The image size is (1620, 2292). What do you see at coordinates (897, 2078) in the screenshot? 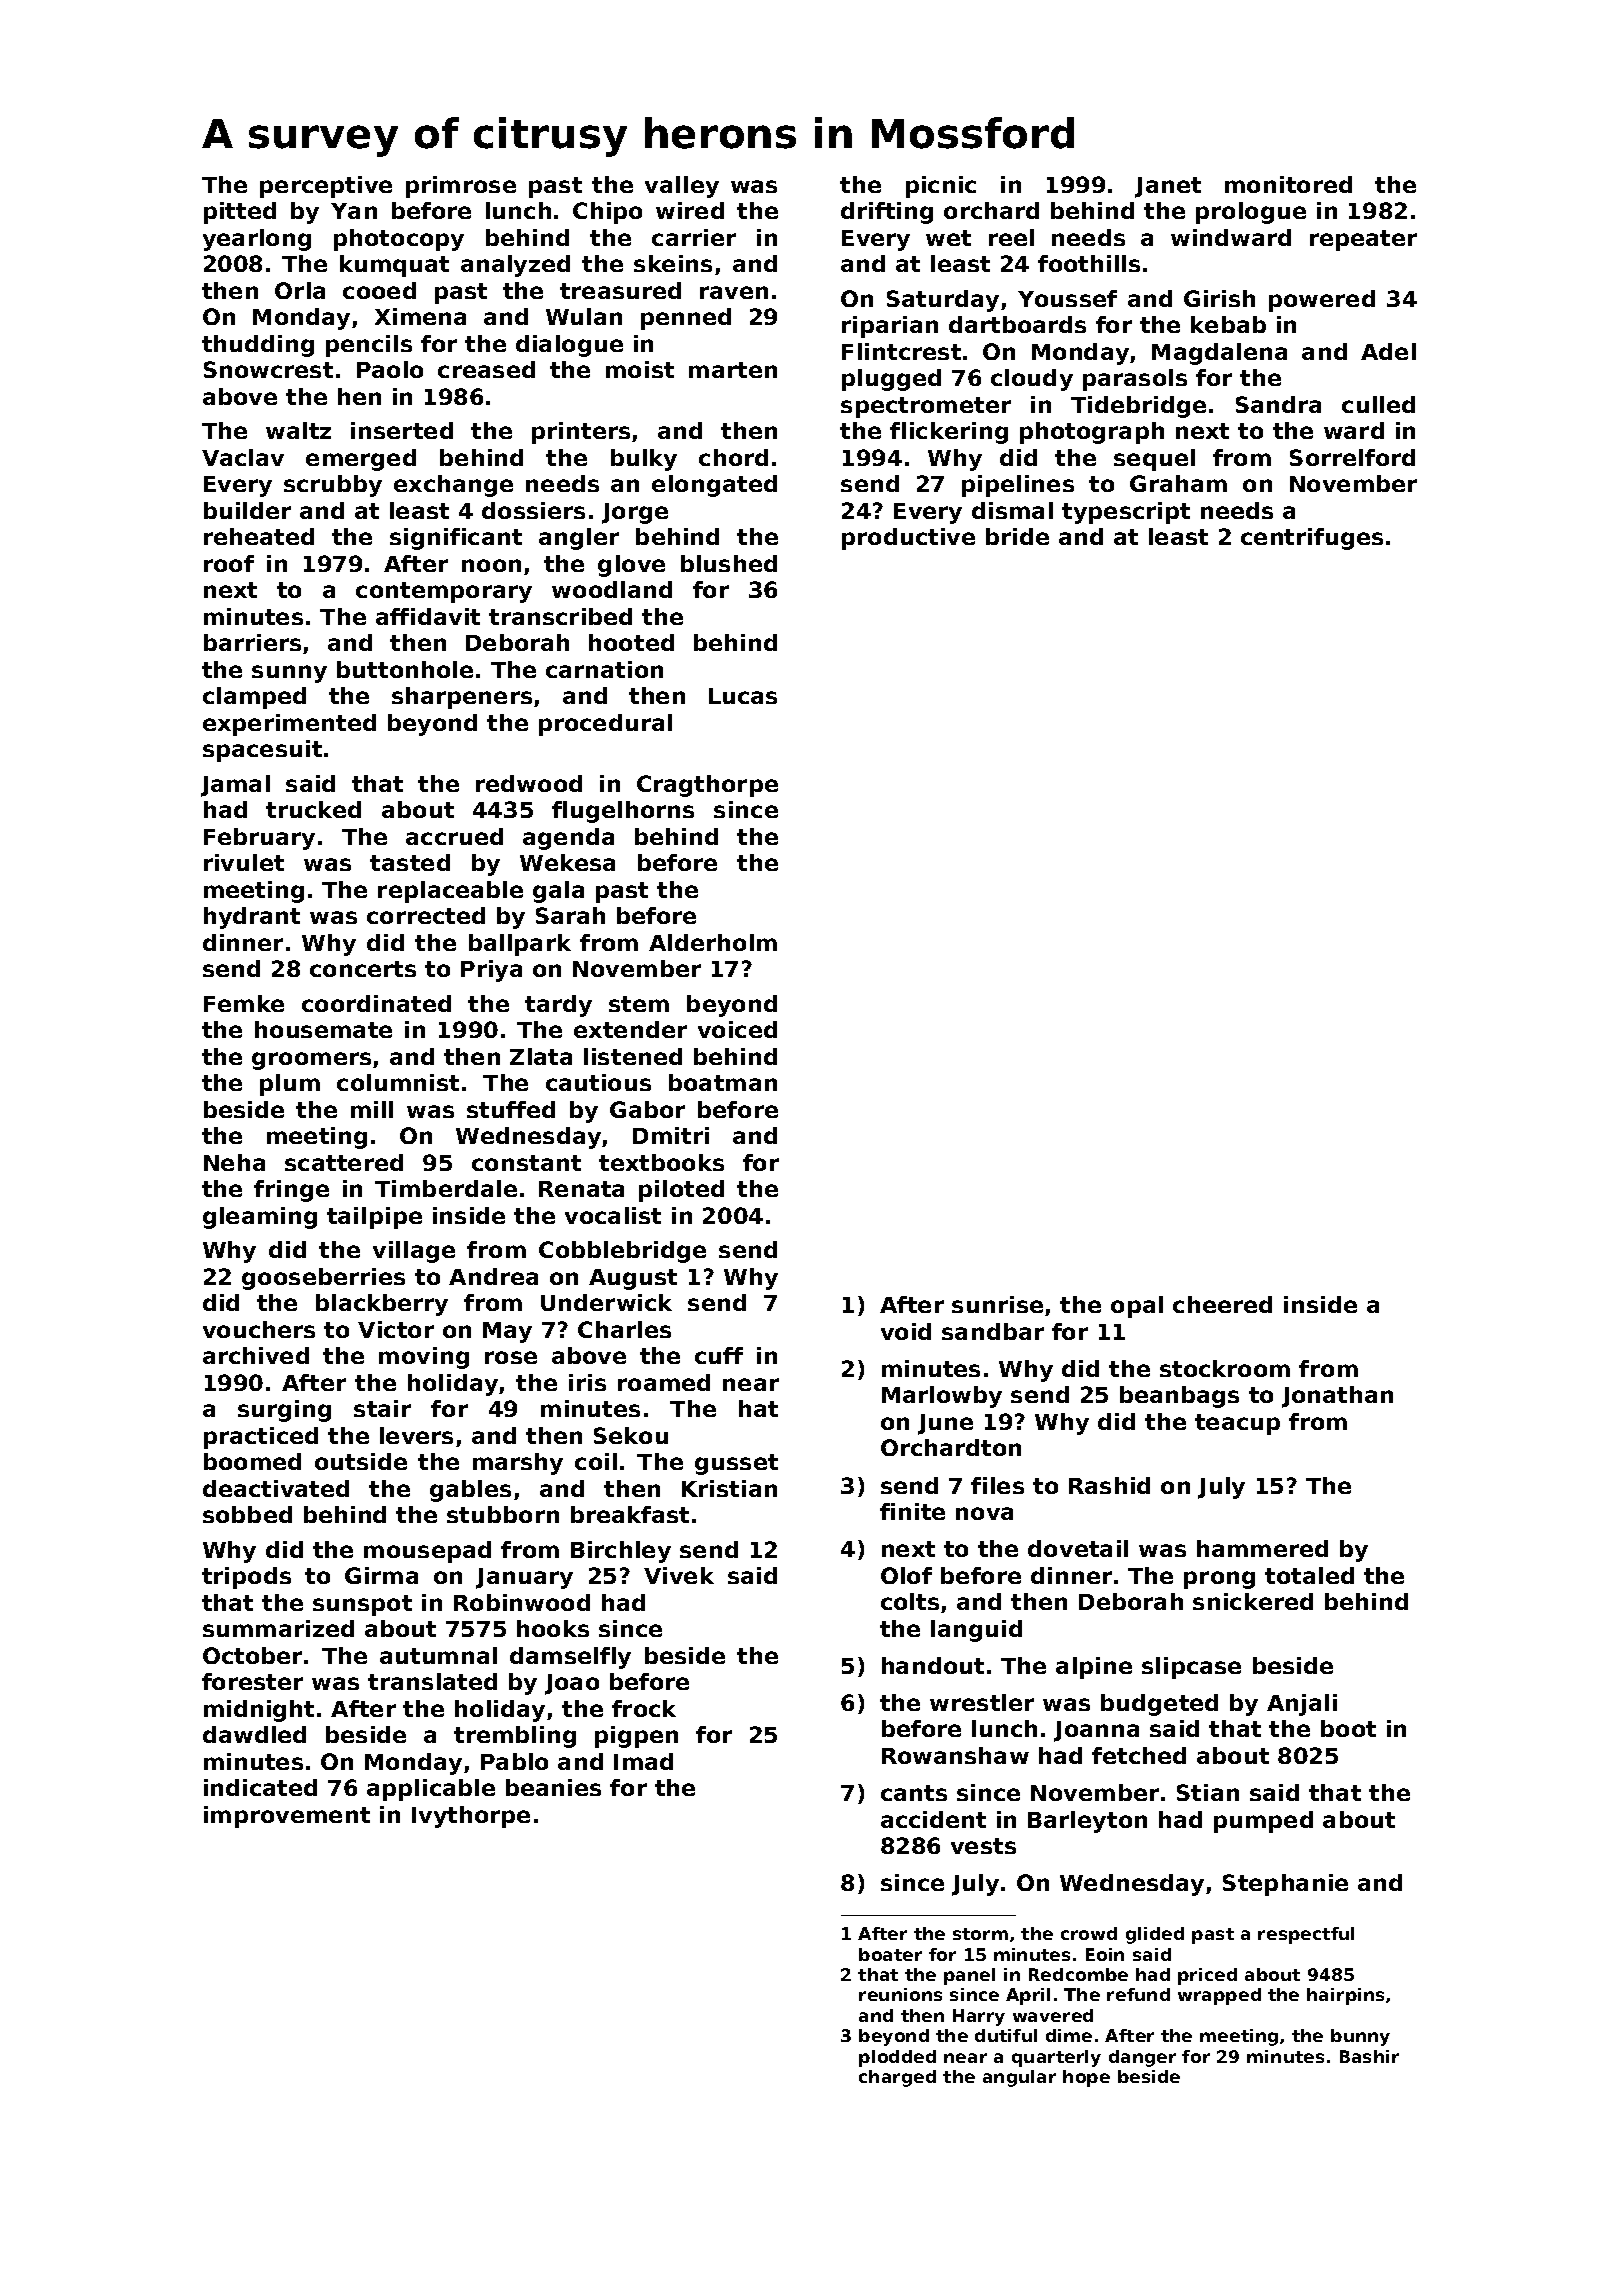
I see `charged` at bounding box center [897, 2078].
